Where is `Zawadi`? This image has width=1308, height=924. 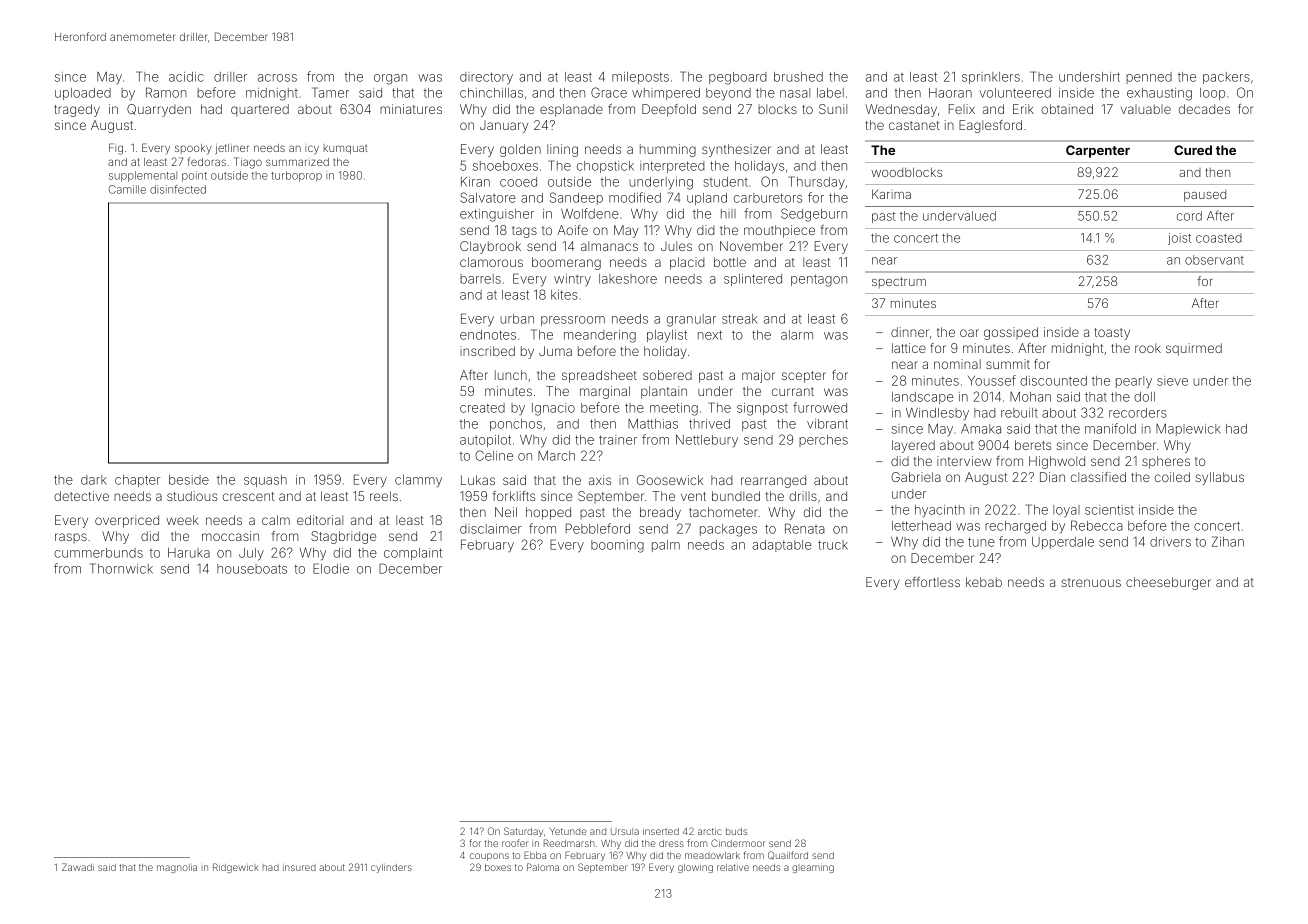 Zawadi is located at coordinates (78, 867).
